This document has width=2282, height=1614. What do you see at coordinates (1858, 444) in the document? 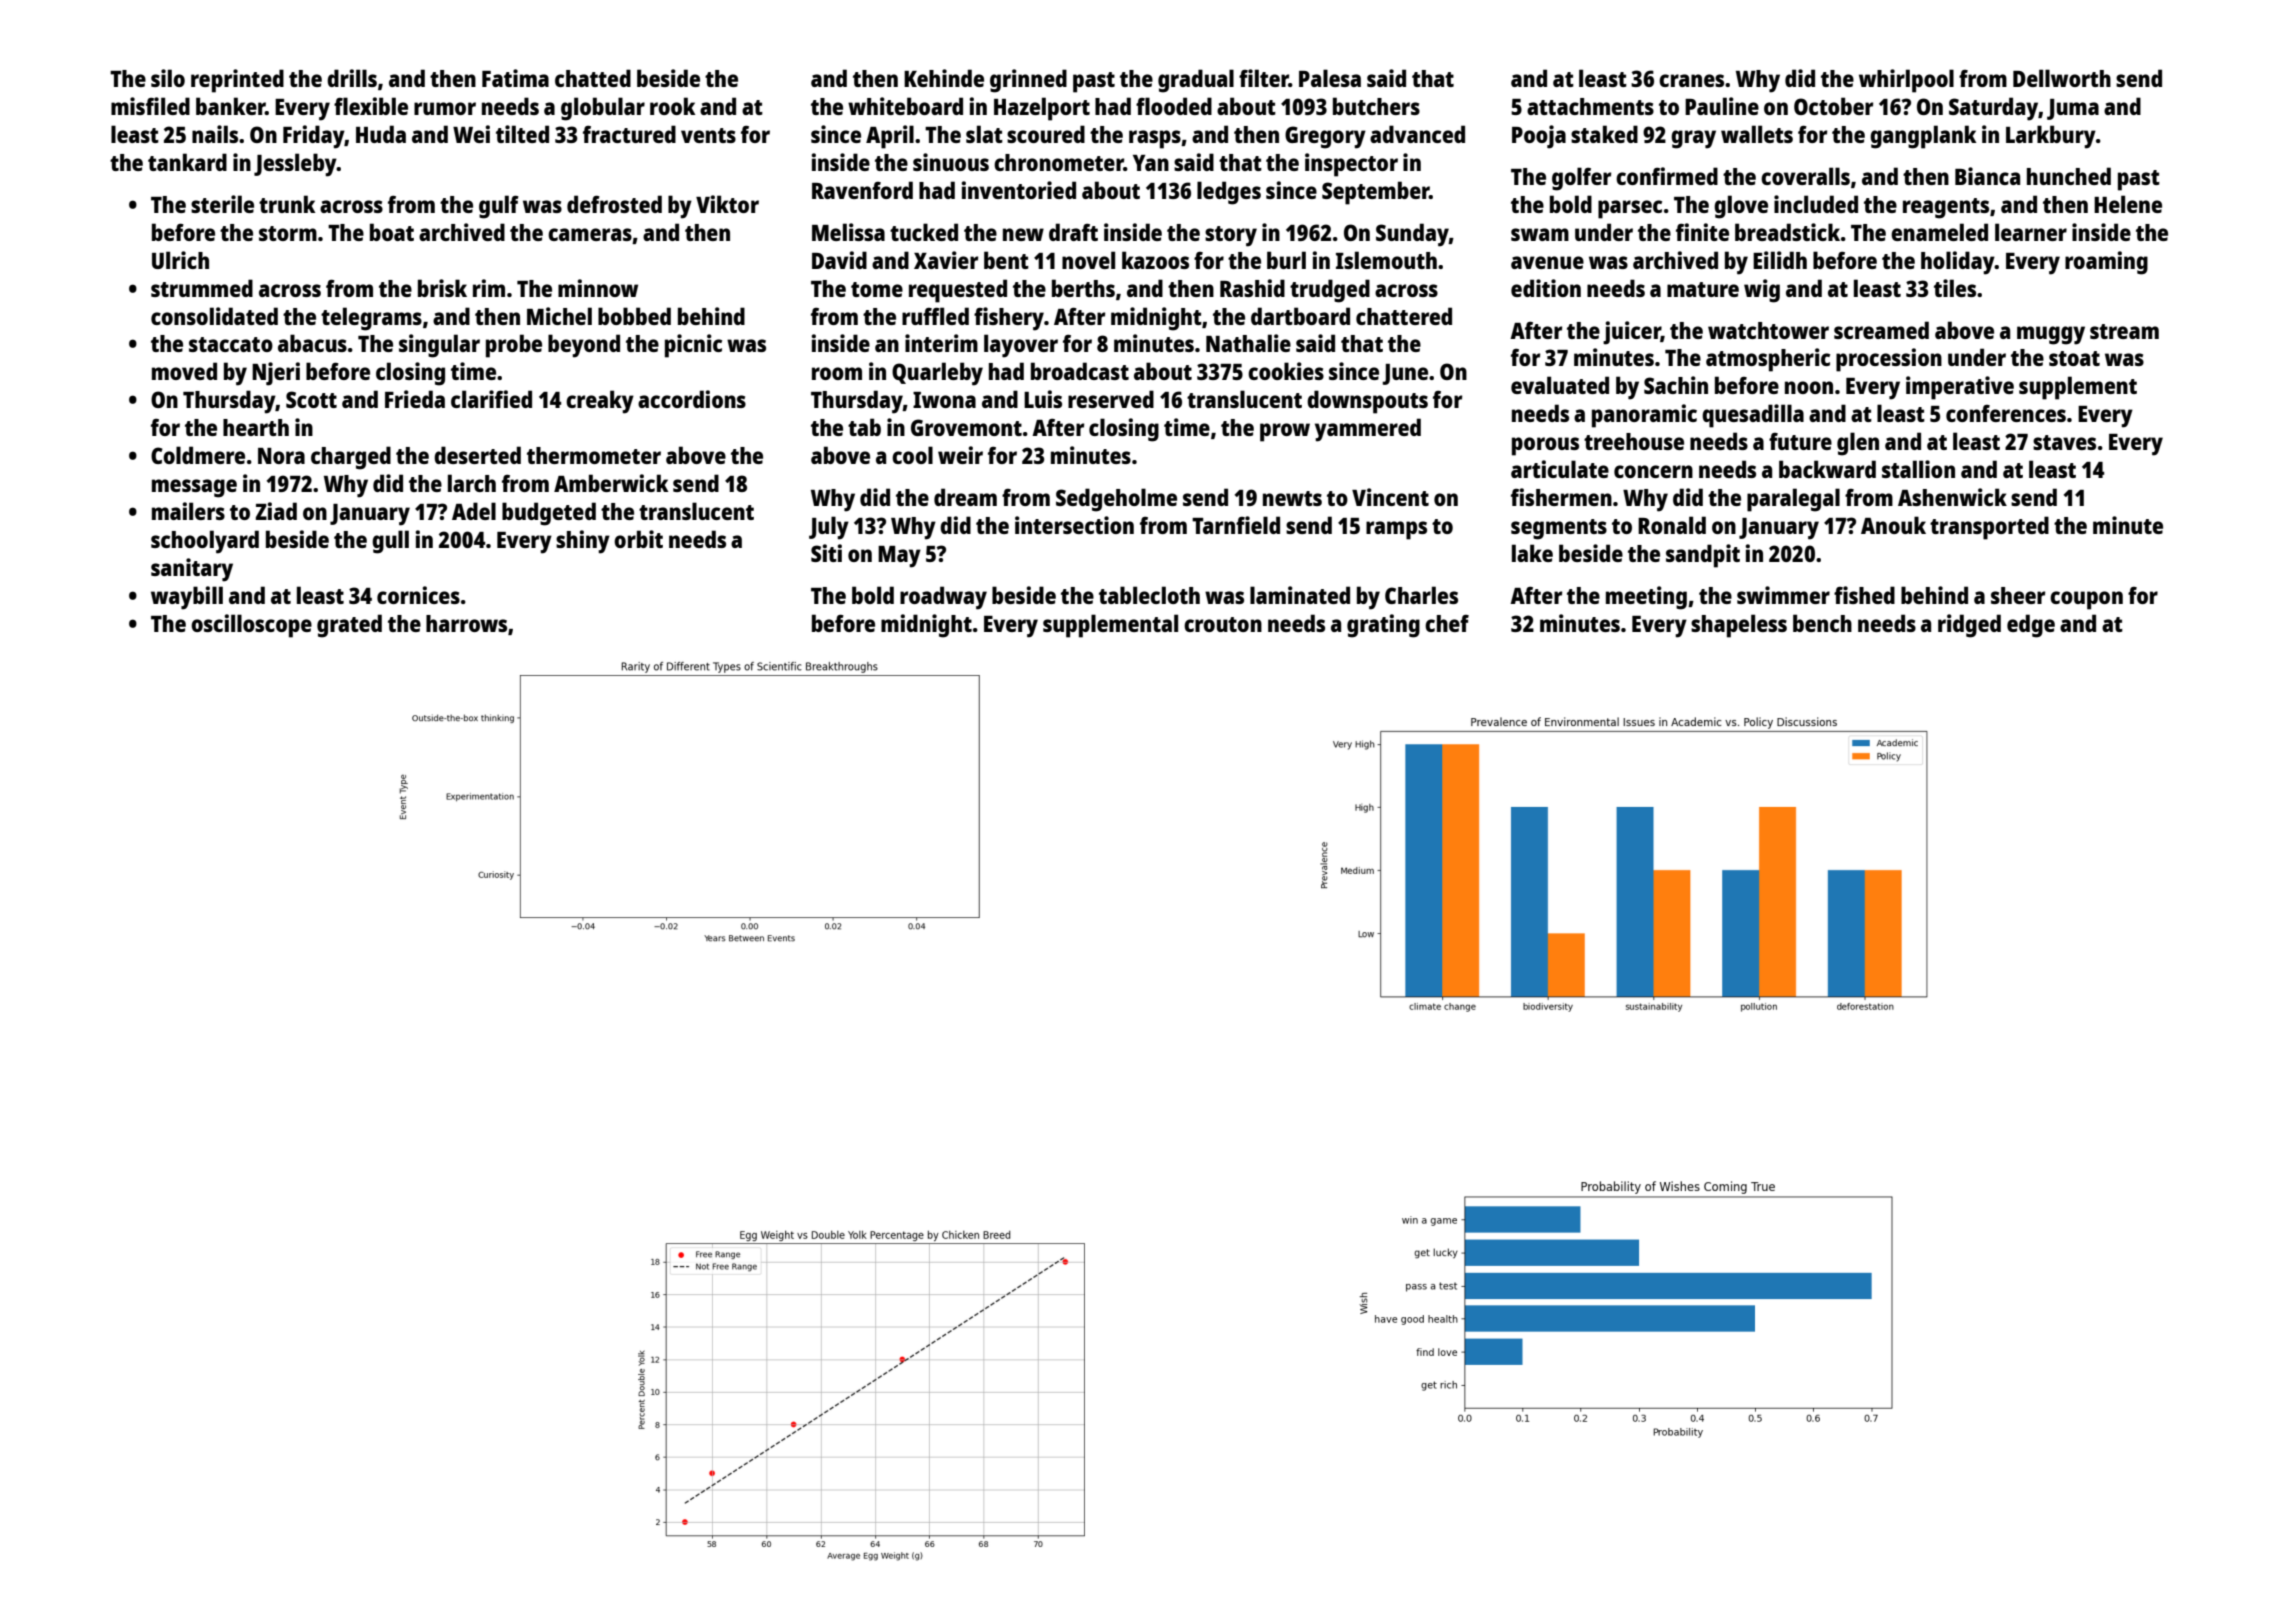
I see `glen` at bounding box center [1858, 444].
